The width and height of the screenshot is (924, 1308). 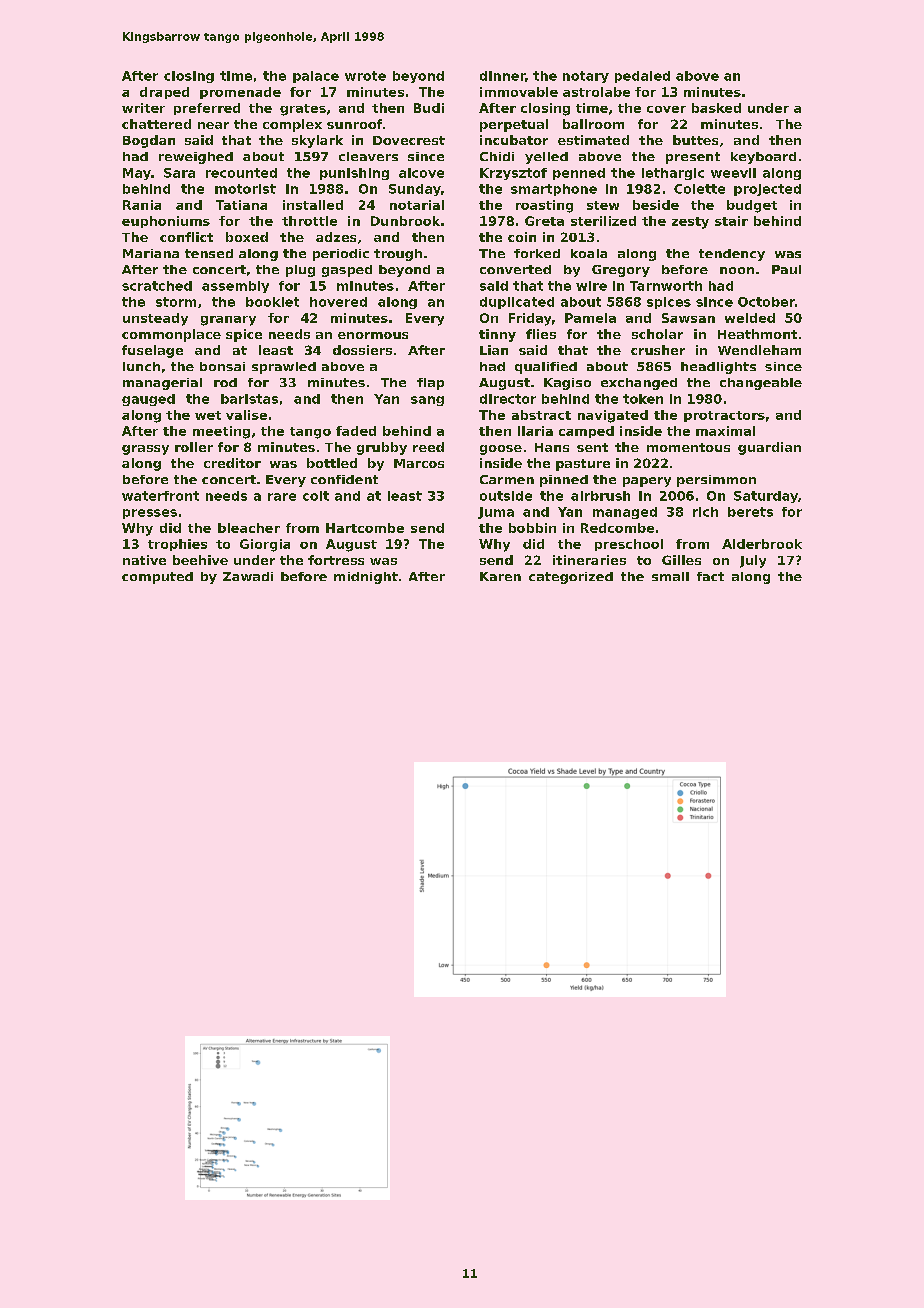 I want to click on Paul, so click(x=786, y=269).
